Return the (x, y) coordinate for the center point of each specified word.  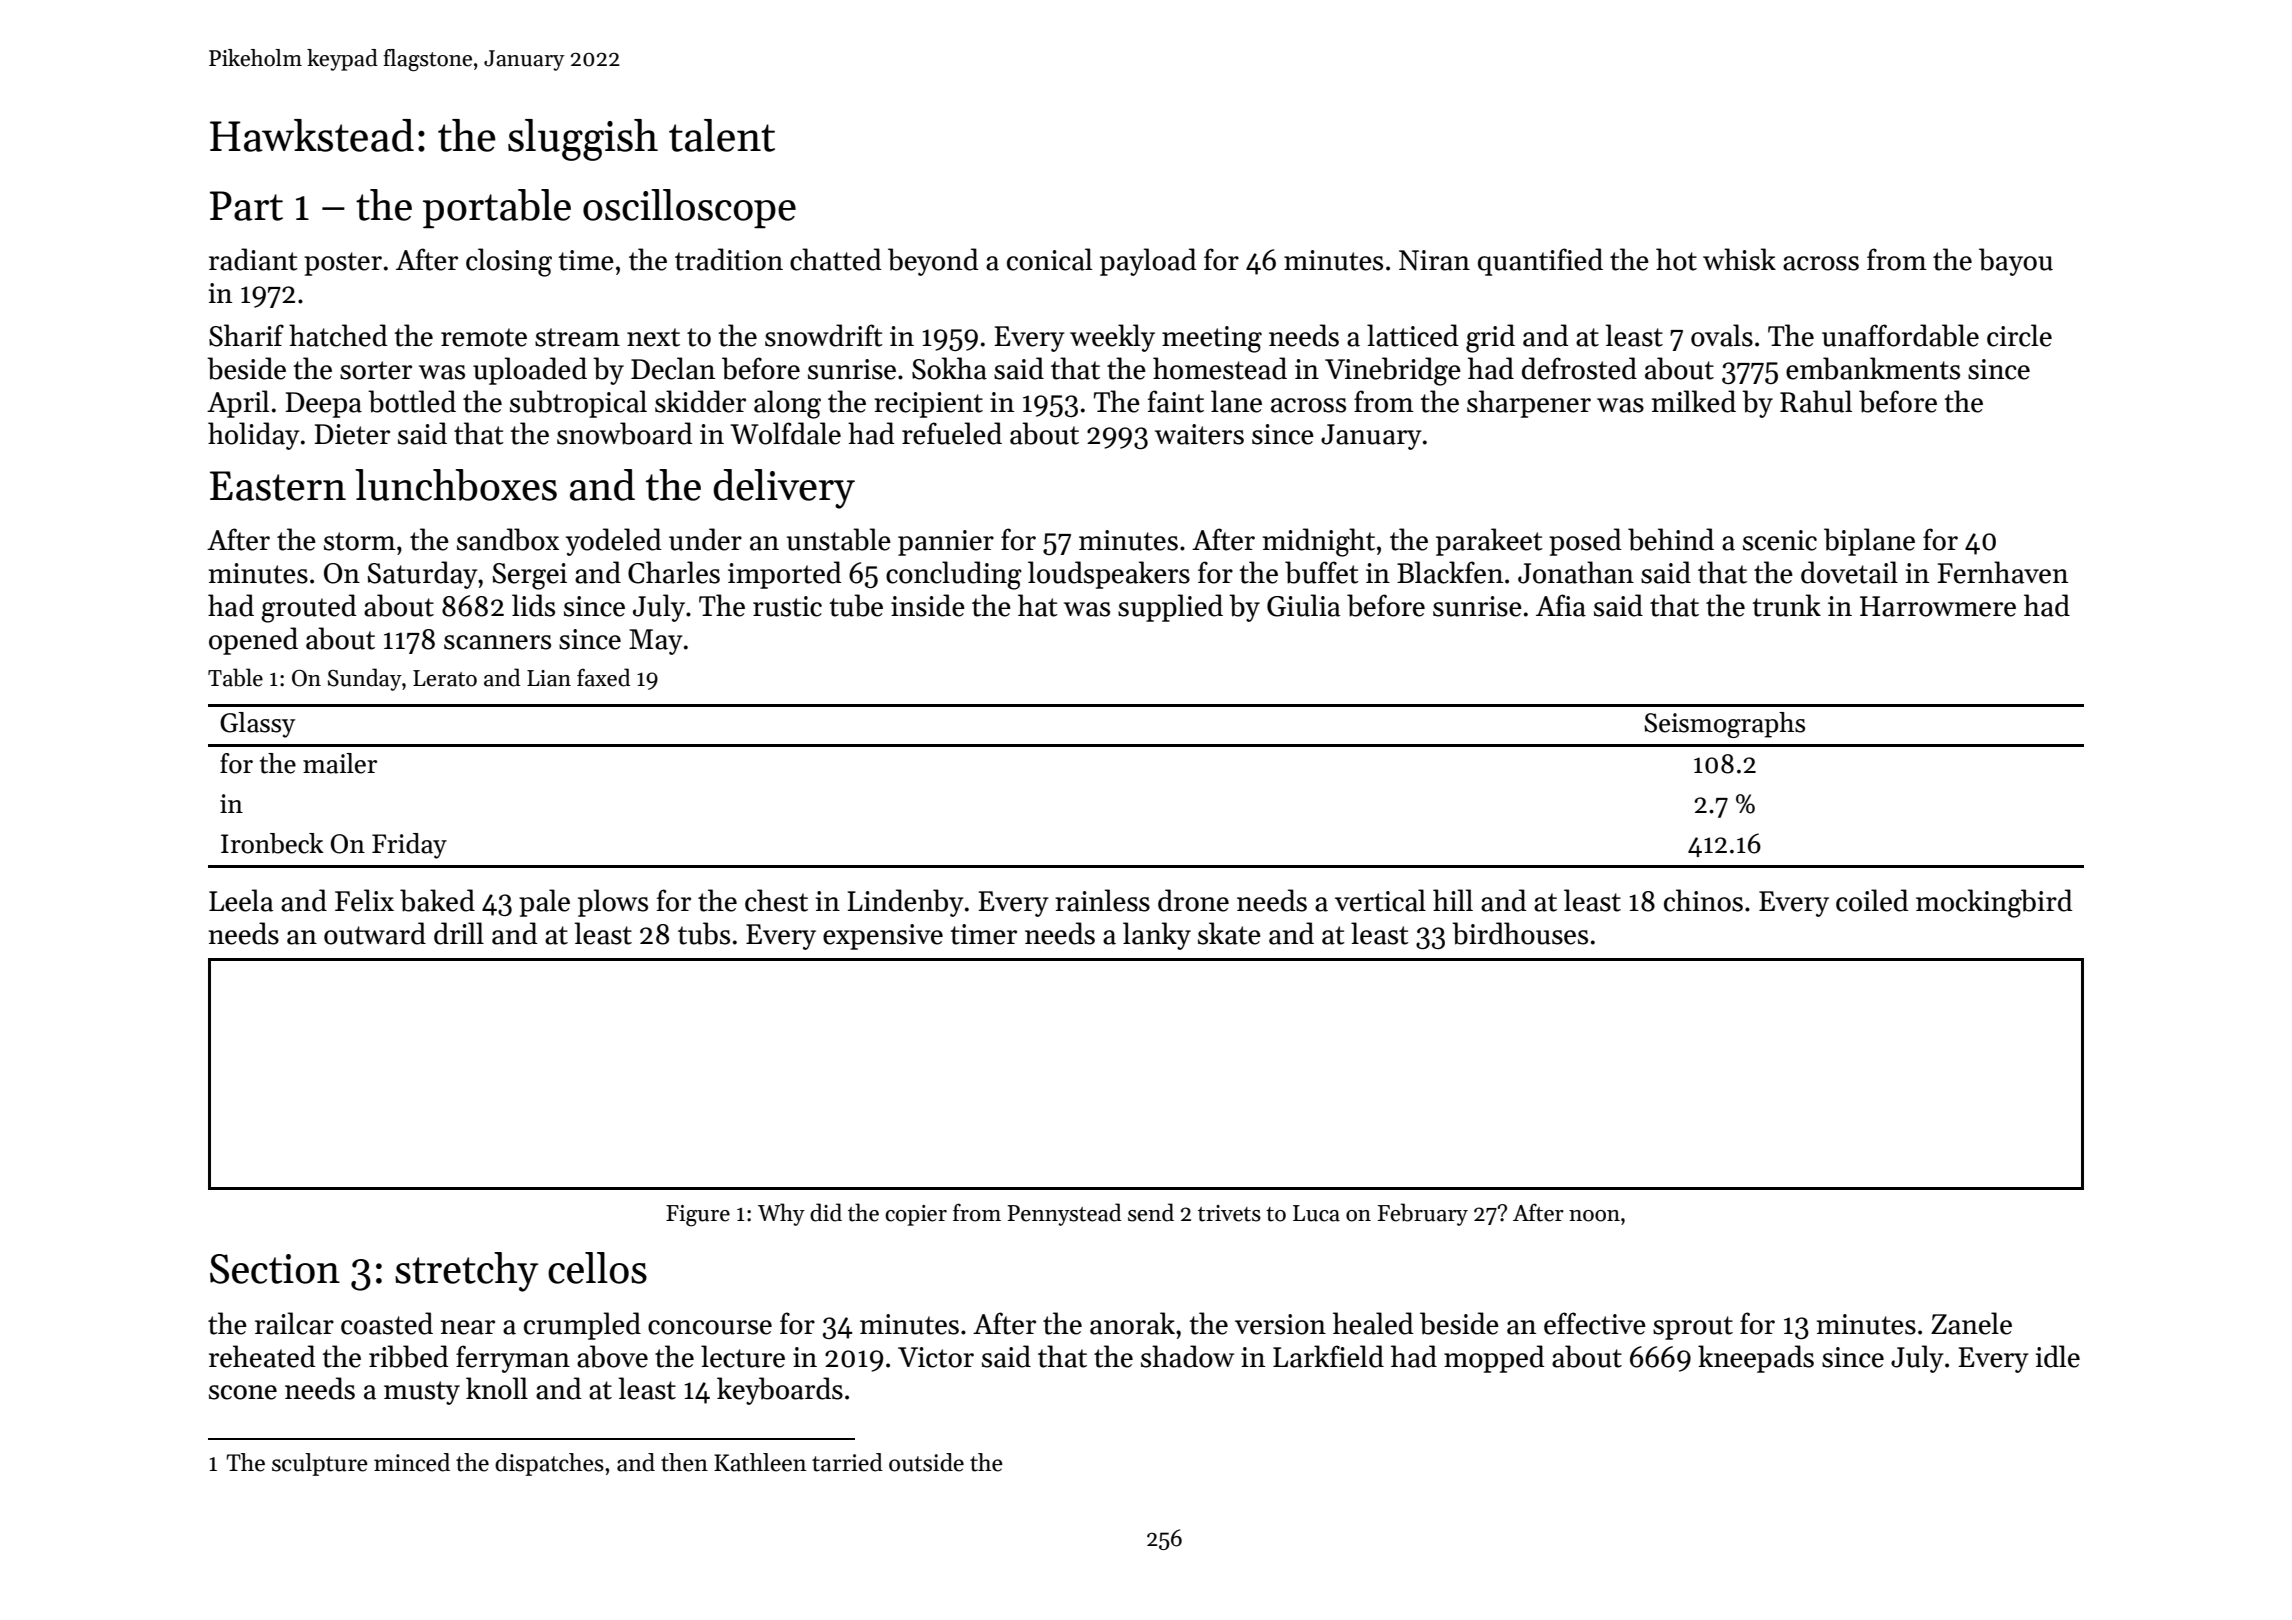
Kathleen (760, 1462)
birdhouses (1520, 933)
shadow (1187, 1356)
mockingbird (1994, 903)
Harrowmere (1938, 606)
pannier (946, 543)
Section (275, 1269)
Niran (1434, 260)
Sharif (246, 335)
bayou (2016, 262)
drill (459, 933)
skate (1229, 933)
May (656, 642)
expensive (883, 937)
